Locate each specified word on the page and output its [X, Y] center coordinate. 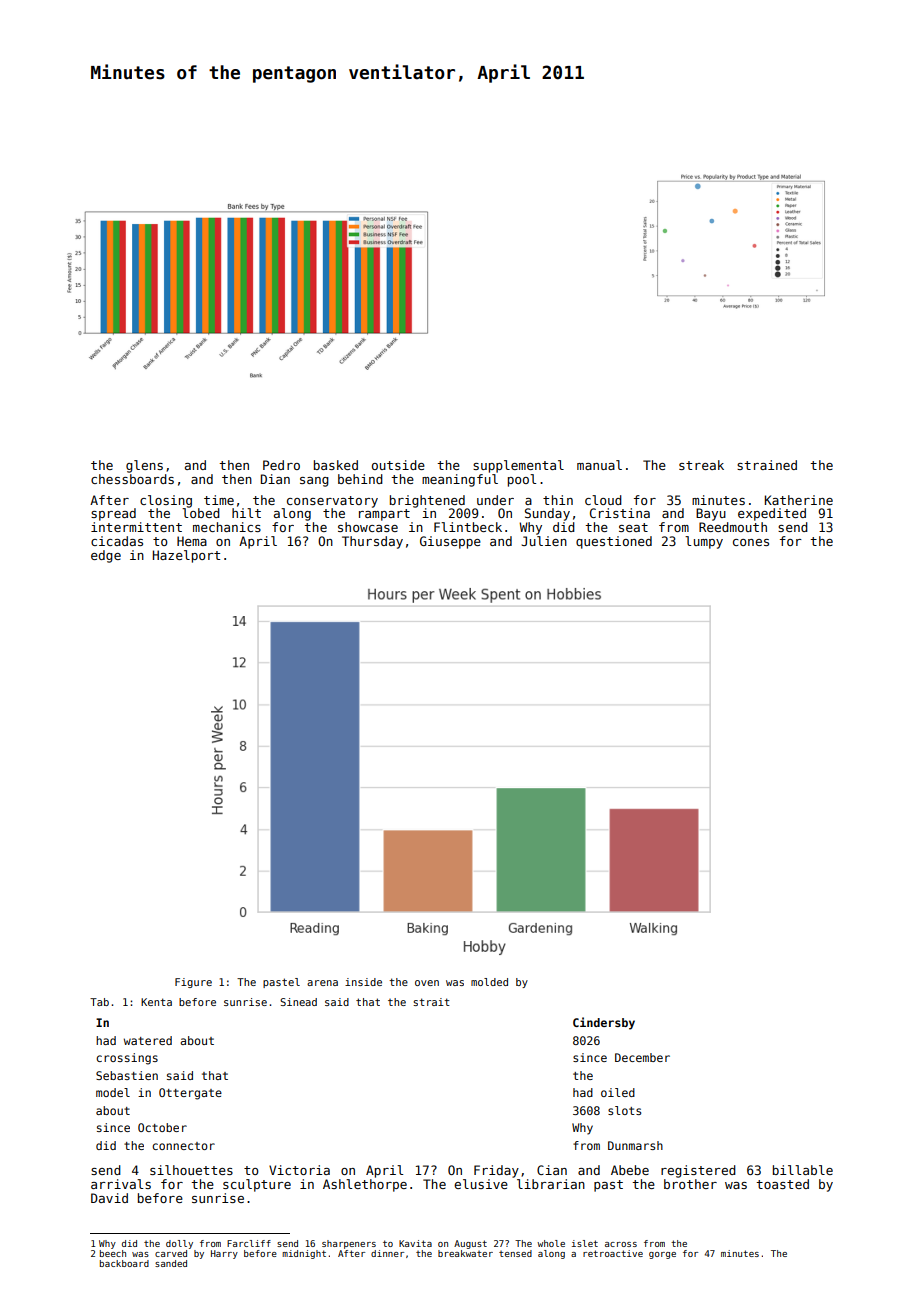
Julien [544, 541]
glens [144, 466]
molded [489, 982]
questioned [614, 542]
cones [751, 542]
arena [322, 983]
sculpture [257, 1185]
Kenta [156, 1002]
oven [427, 983]
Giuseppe [450, 542]
